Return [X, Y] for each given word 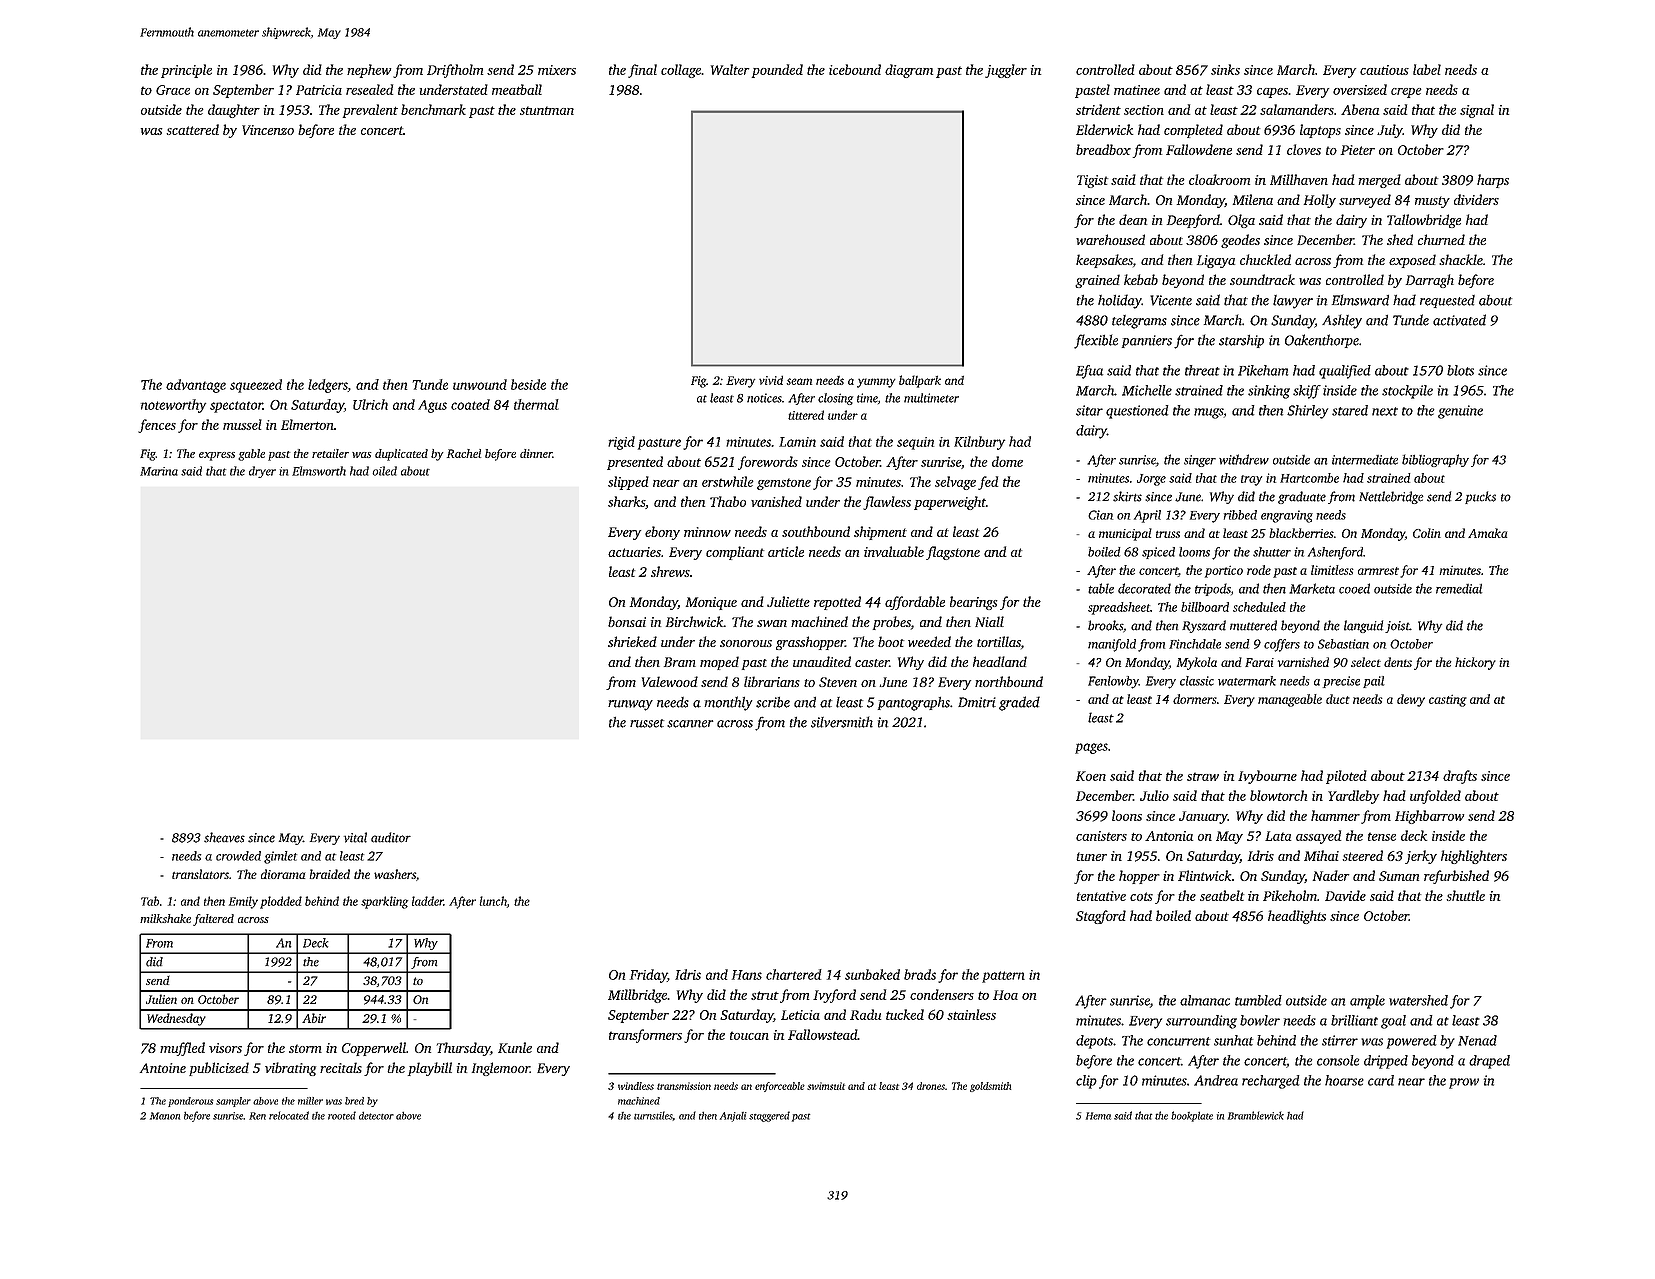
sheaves [224, 837]
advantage [196, 386]
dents [1398, 662]
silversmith [842, 722]
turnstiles [653, 1116]
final [642, 71]
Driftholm [455, 71]
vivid [771, 380]
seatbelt [1222, 895]
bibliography [1435, 460]
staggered [769, 1116]
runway [630, 705]
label [1427, 69]
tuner [1091, 856]
